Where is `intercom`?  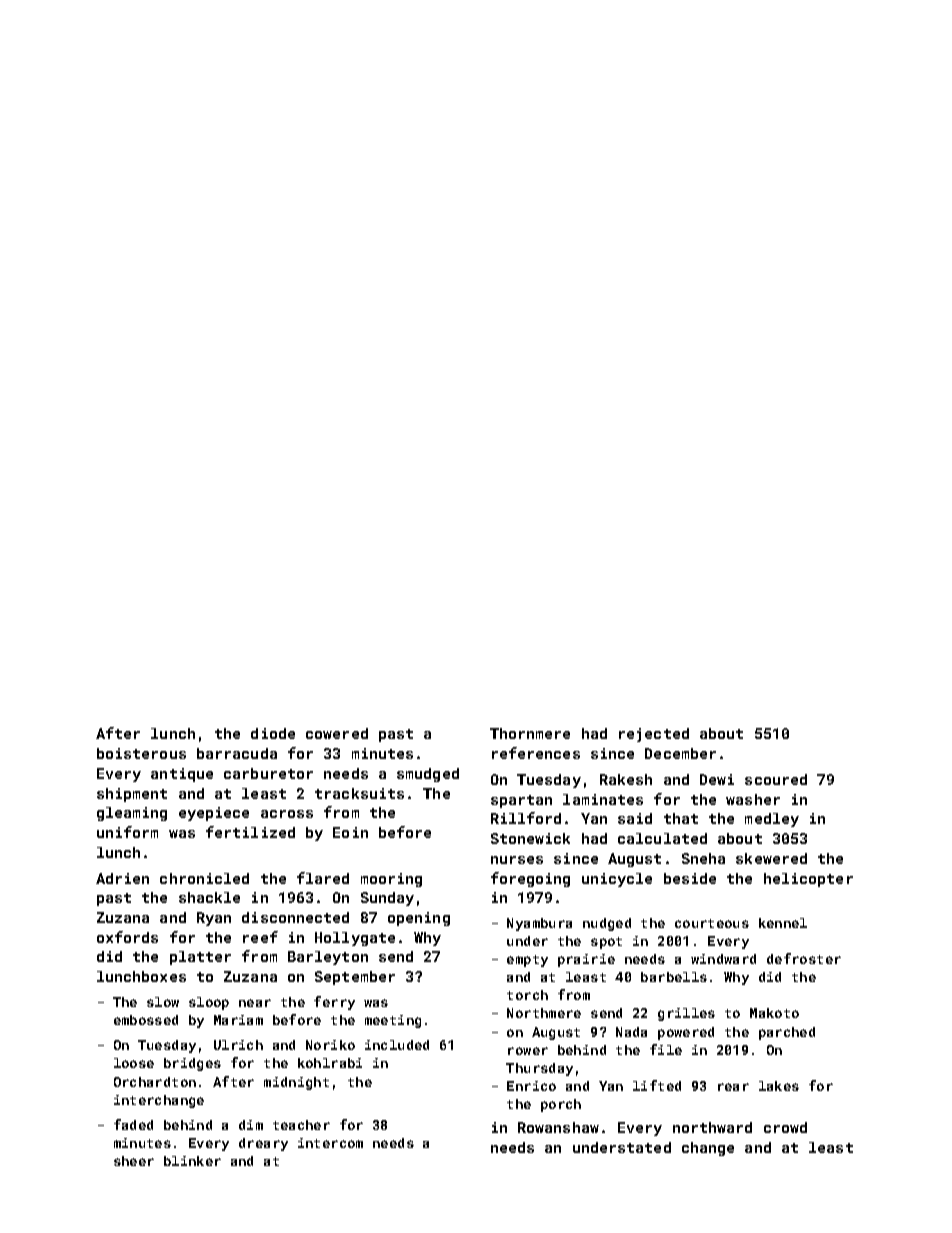 intercom is located at coordinates (330, 1143).
